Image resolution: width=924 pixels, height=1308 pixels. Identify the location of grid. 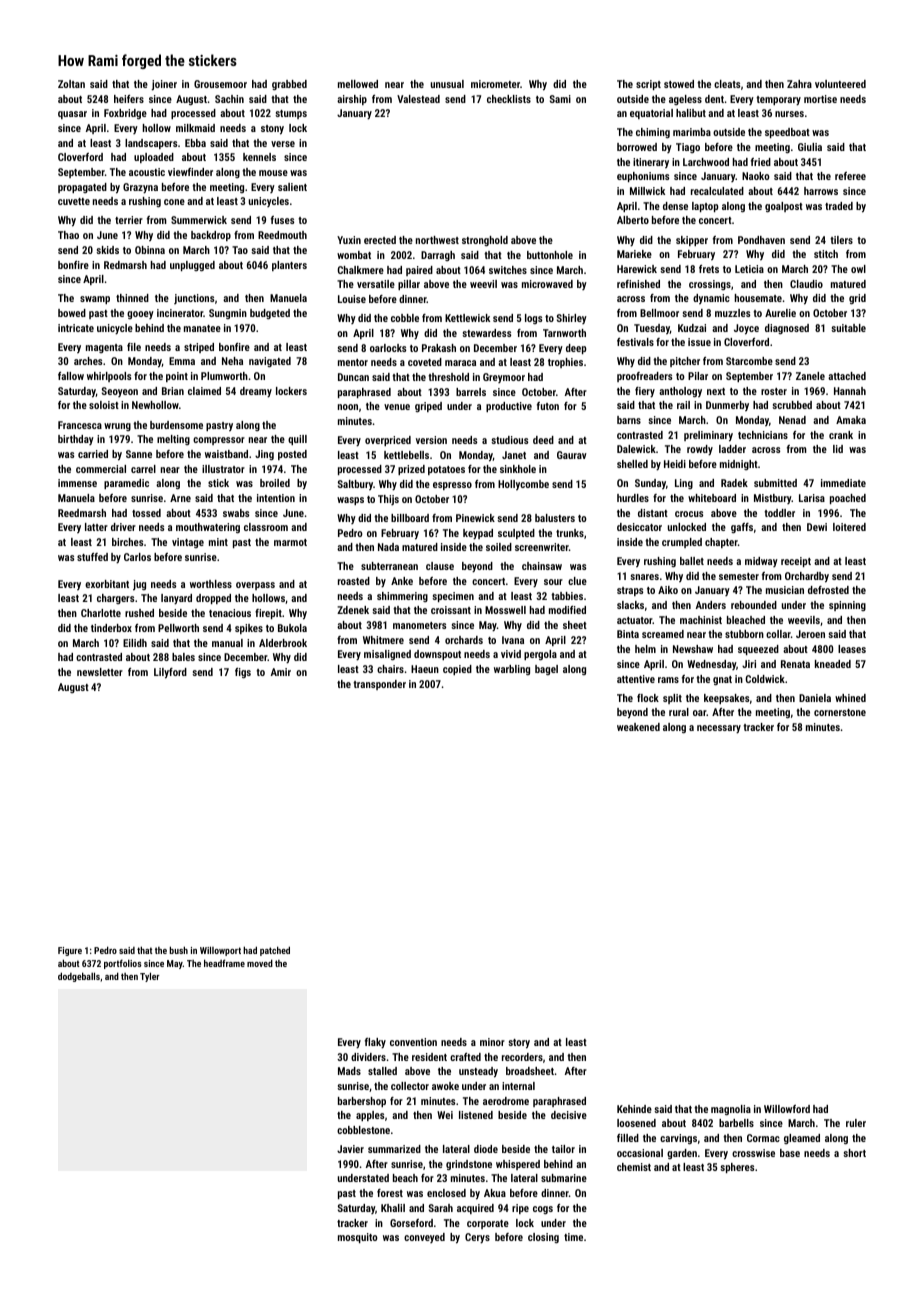
(857, 299).
